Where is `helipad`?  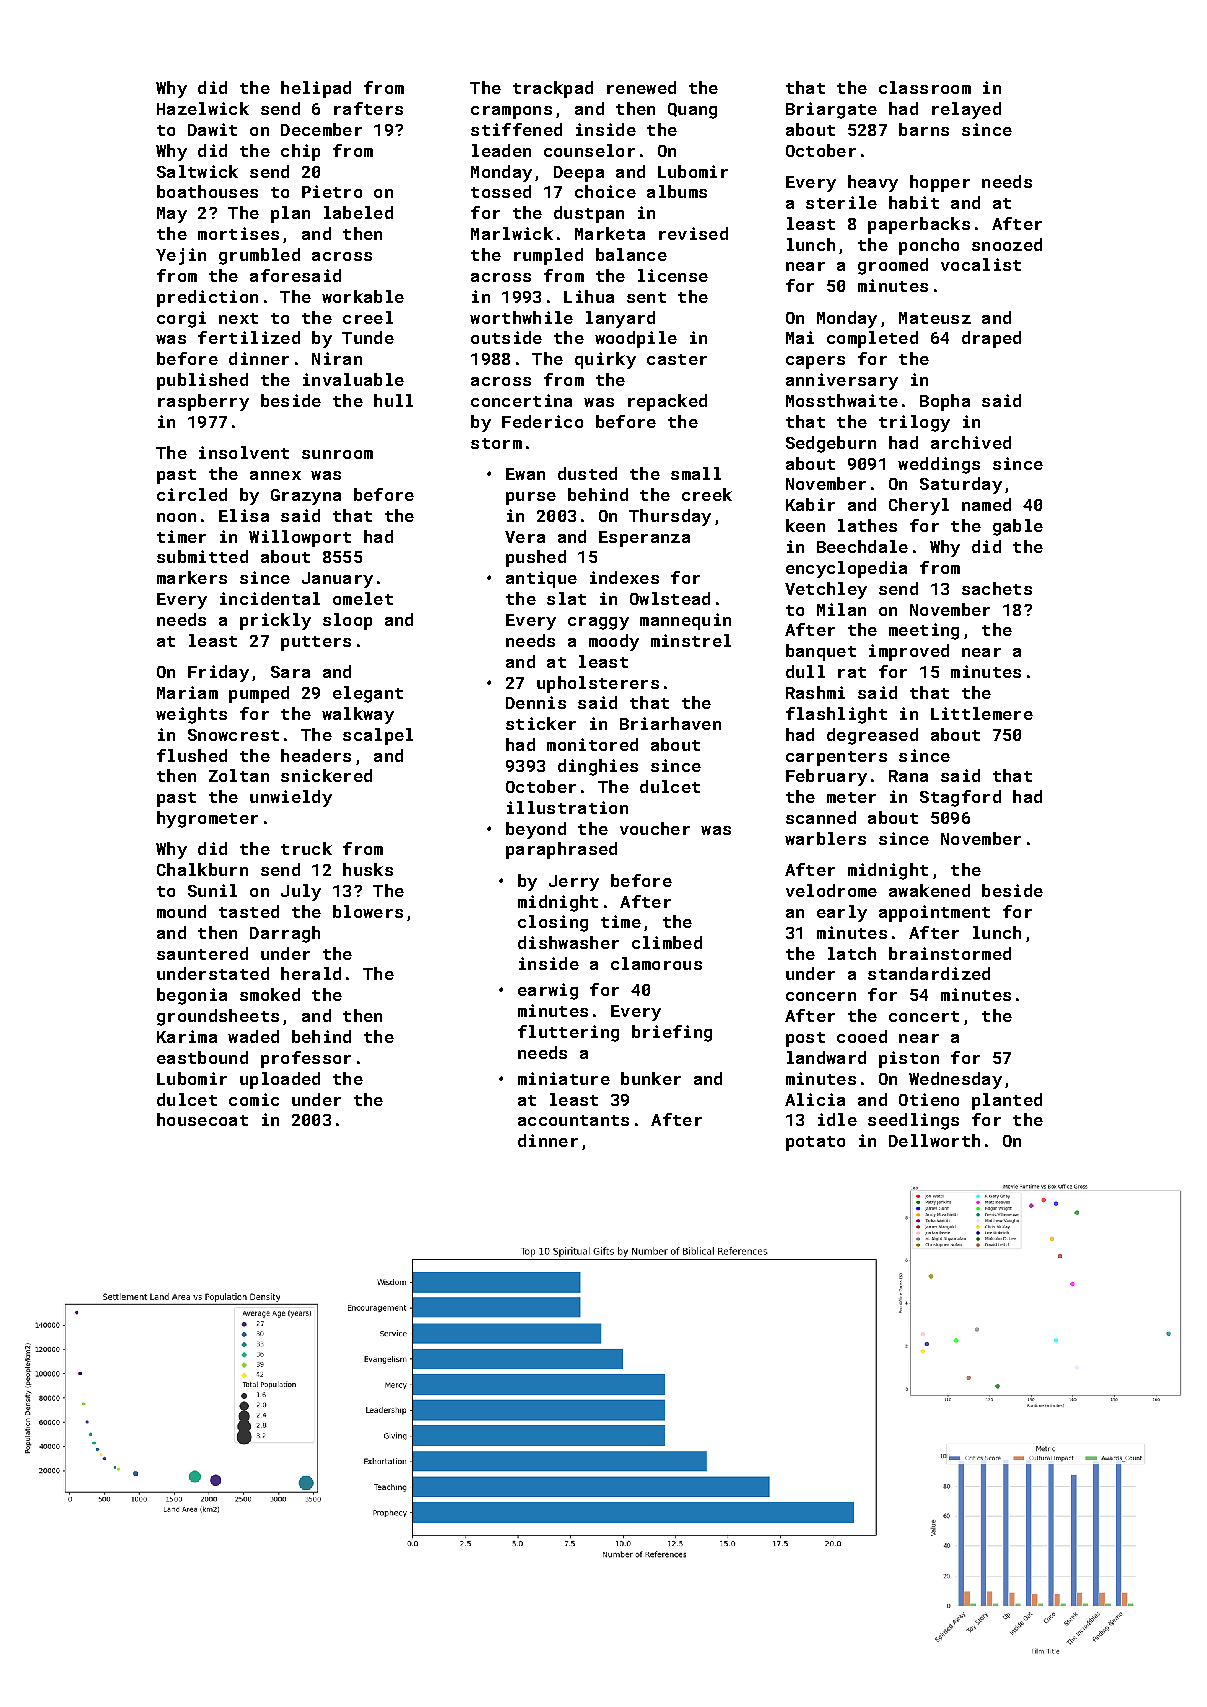 helipad is located at coordinates (316, 89).
